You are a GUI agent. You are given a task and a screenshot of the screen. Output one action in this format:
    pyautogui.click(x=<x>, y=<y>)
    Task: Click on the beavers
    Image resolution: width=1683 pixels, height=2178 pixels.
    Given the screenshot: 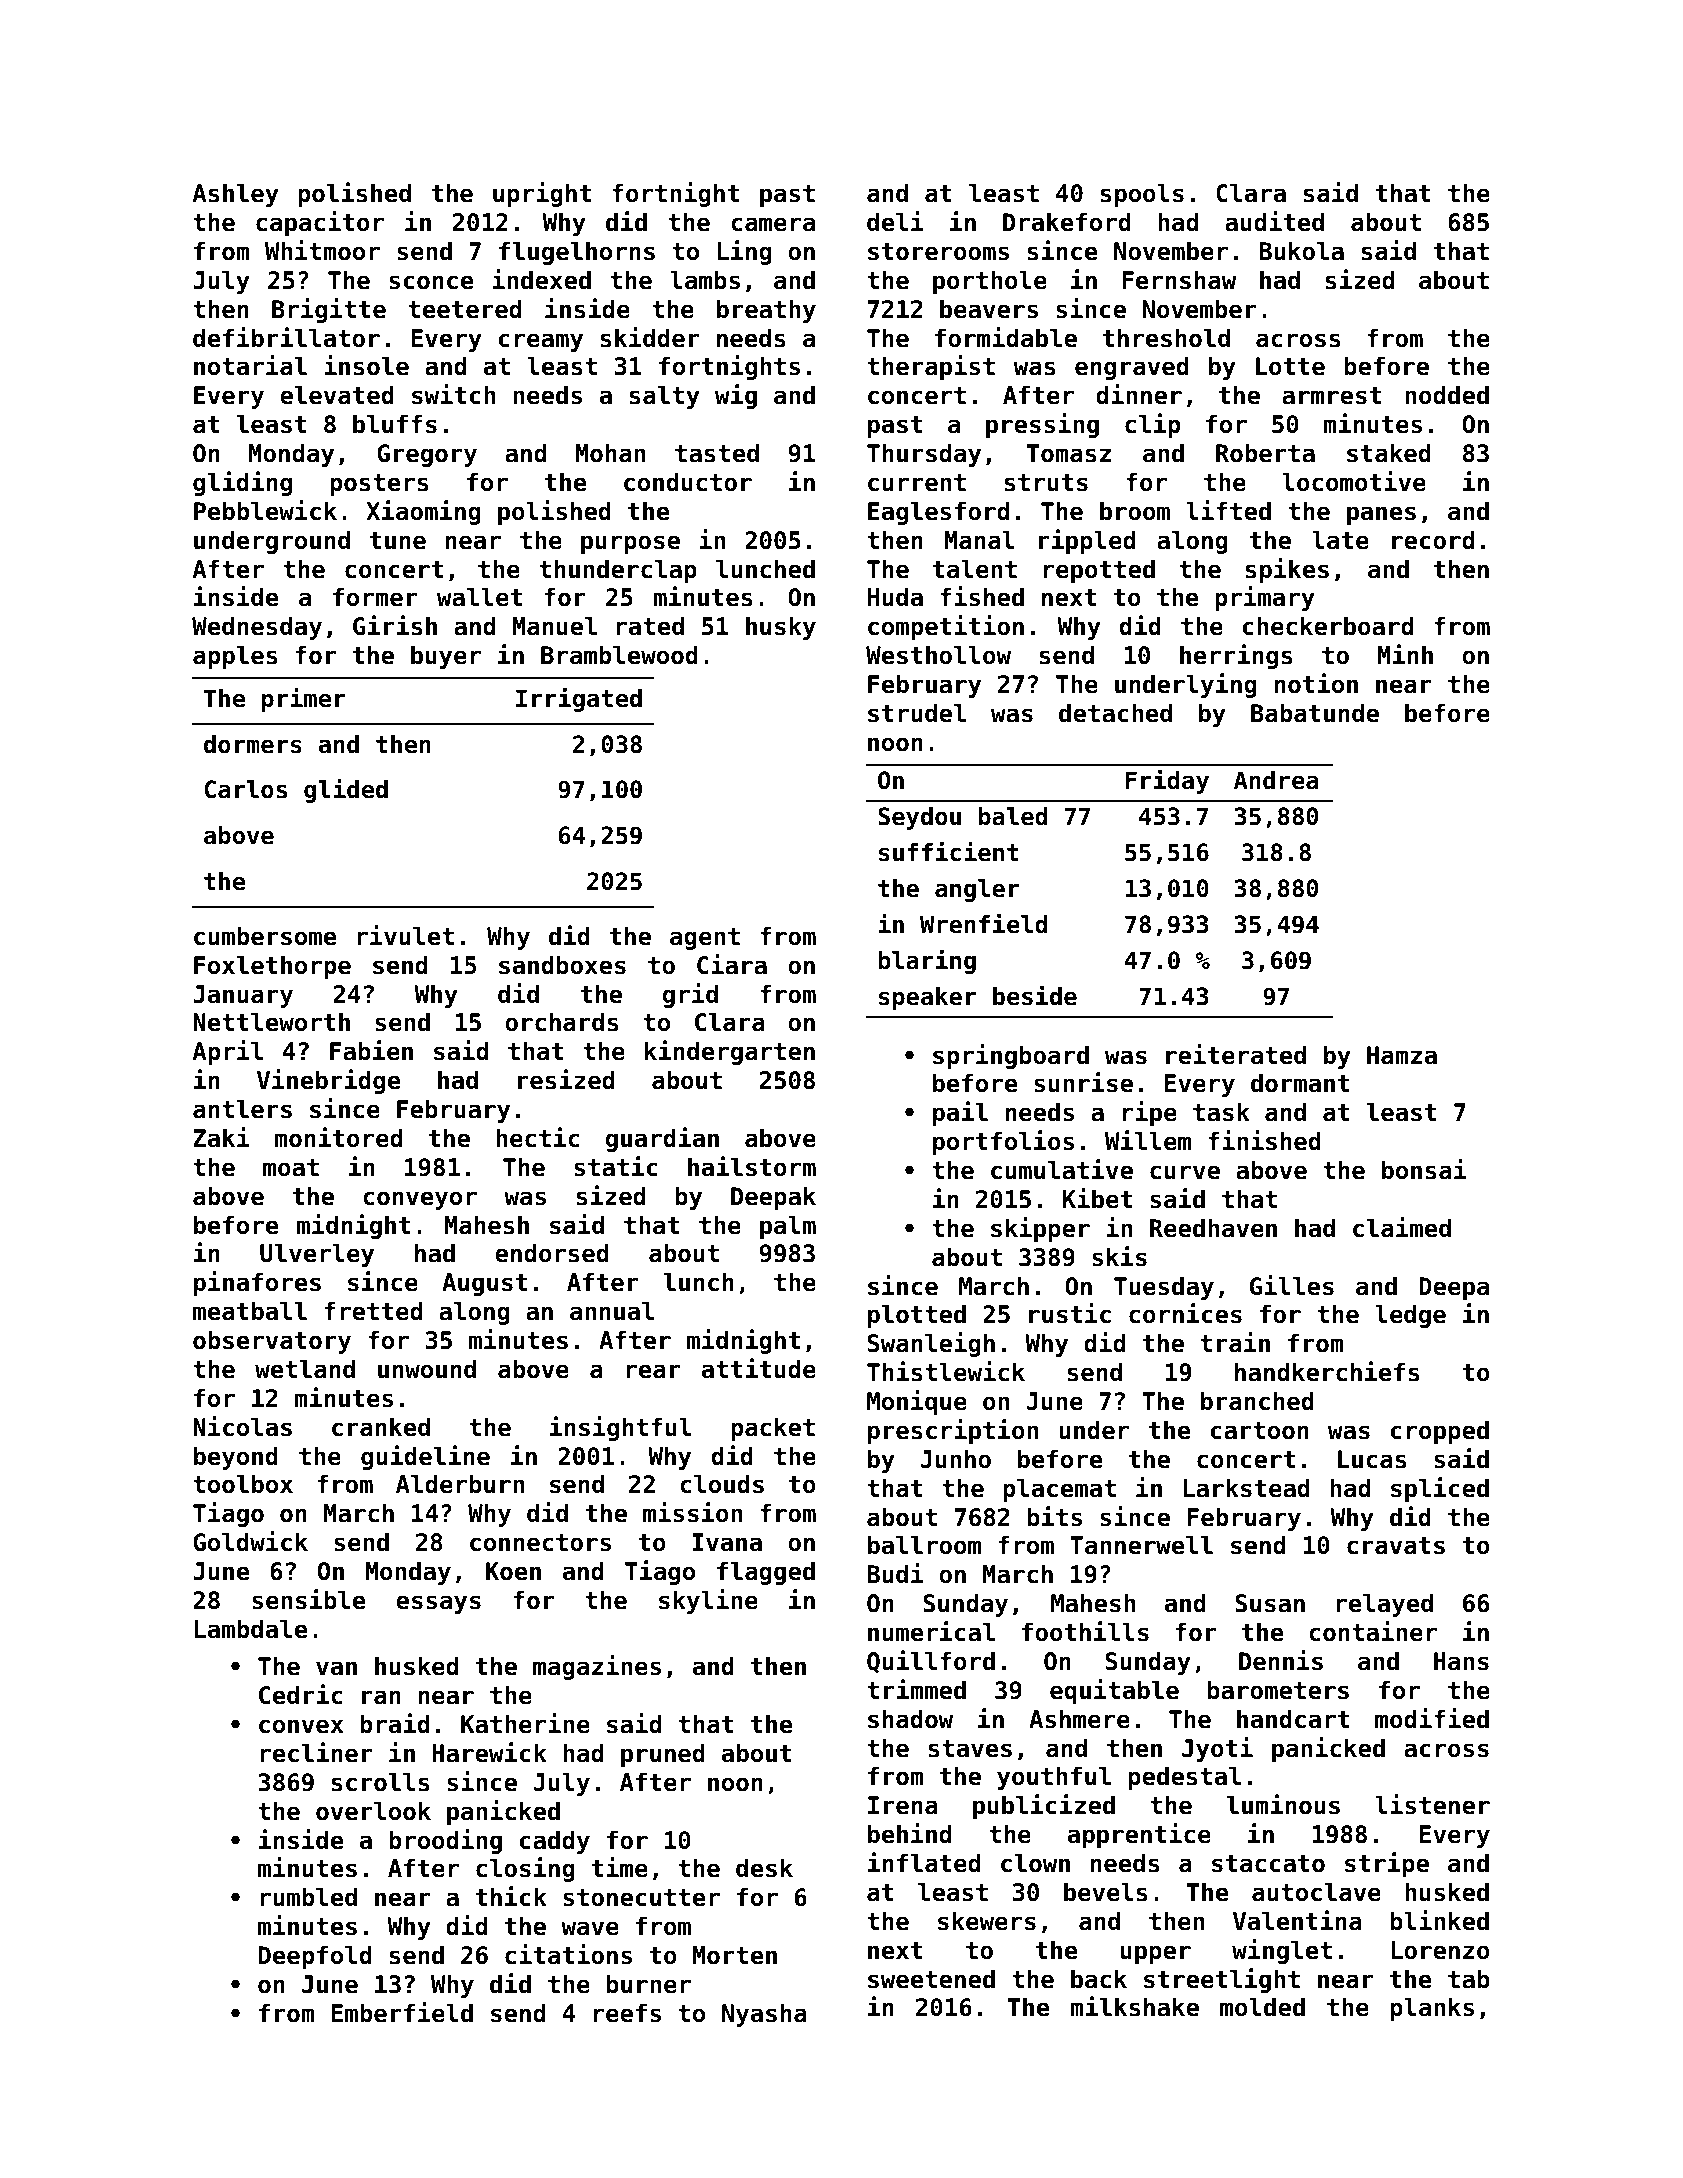 What is the action you would take?
    pyautogui.click(x=989, y=309)
